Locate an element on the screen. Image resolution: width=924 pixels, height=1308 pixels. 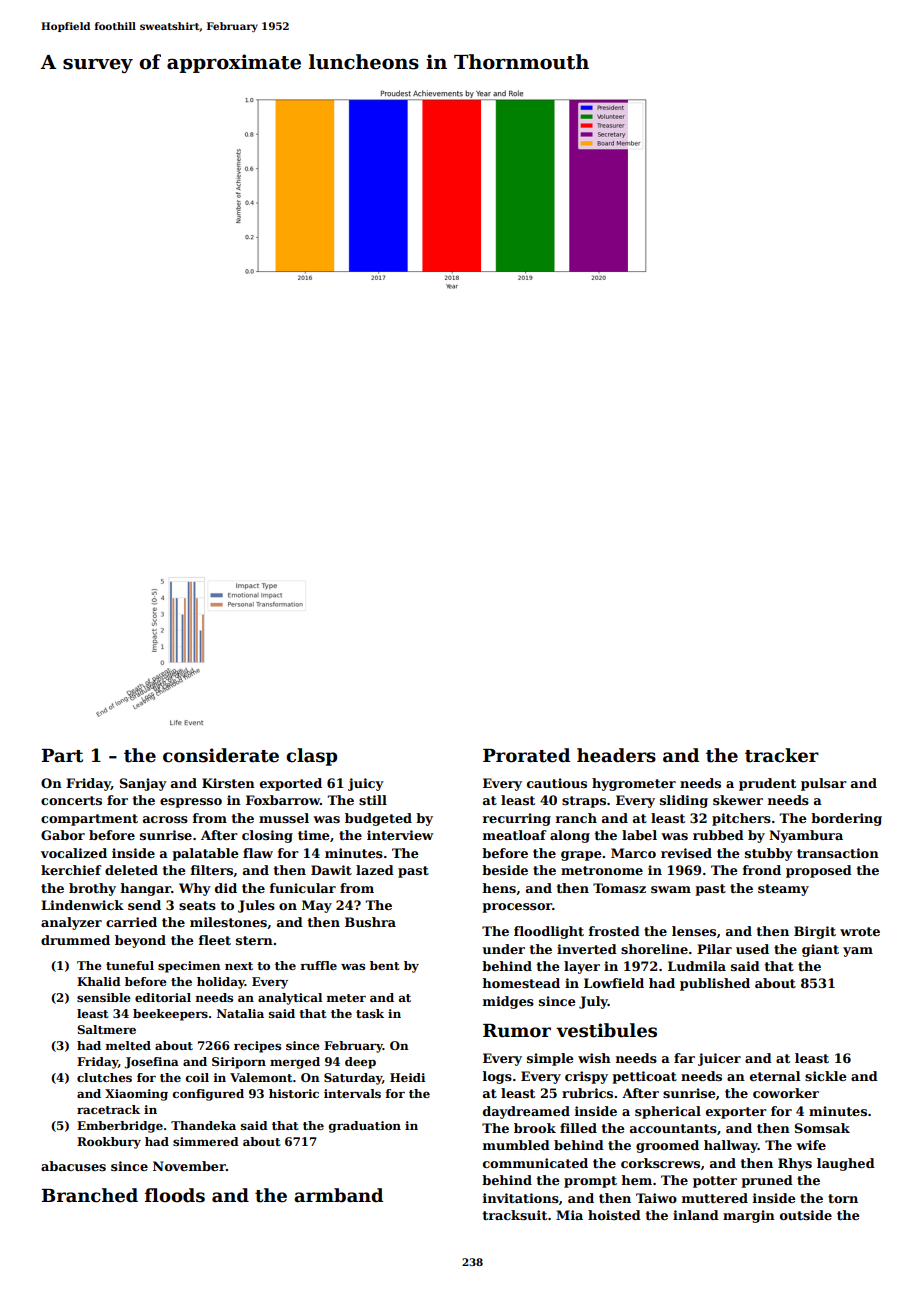
Prorated is located at coordinates (526, 755).
